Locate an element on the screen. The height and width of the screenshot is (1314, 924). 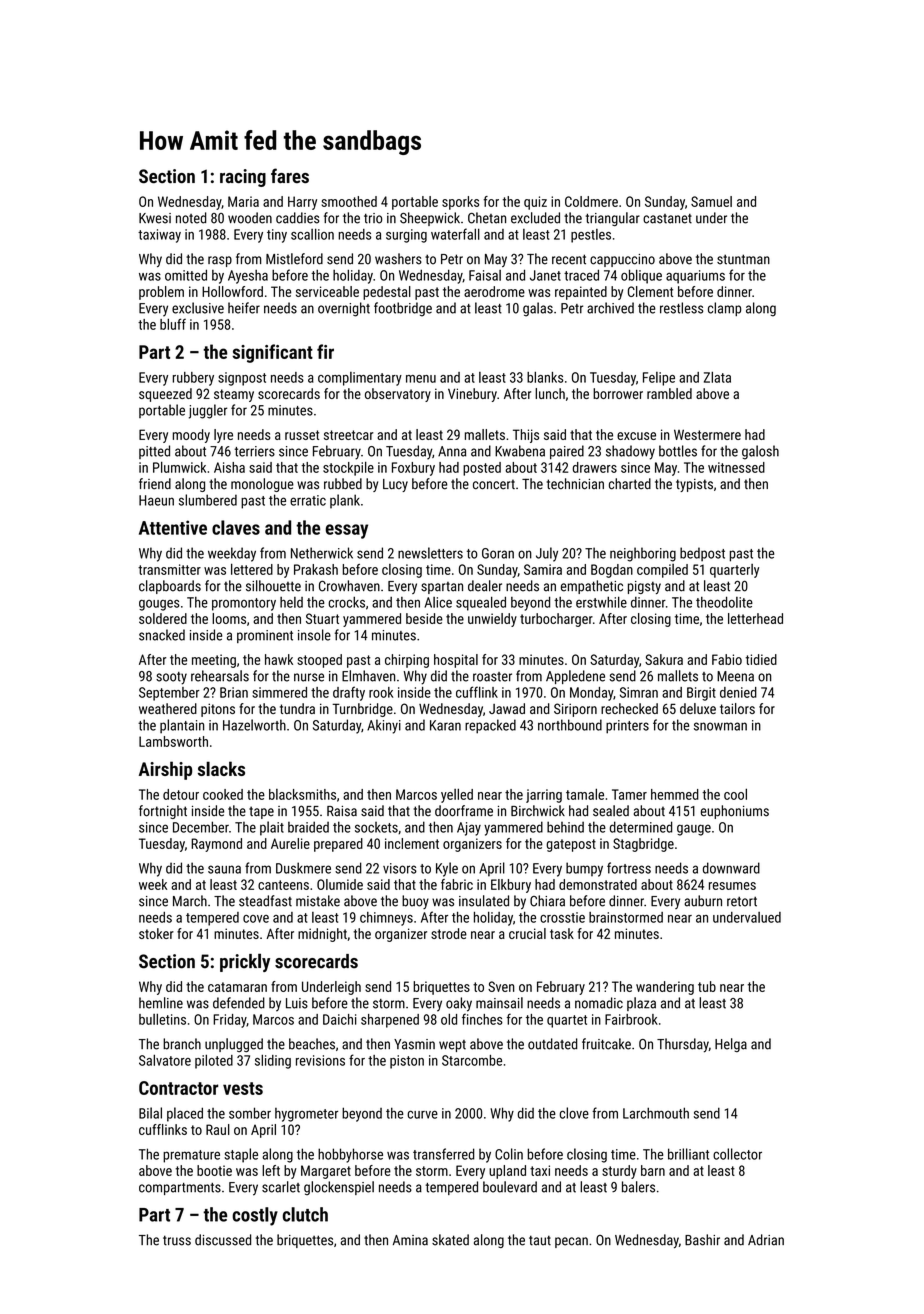
sporks is located at coordinates (460, 203).
